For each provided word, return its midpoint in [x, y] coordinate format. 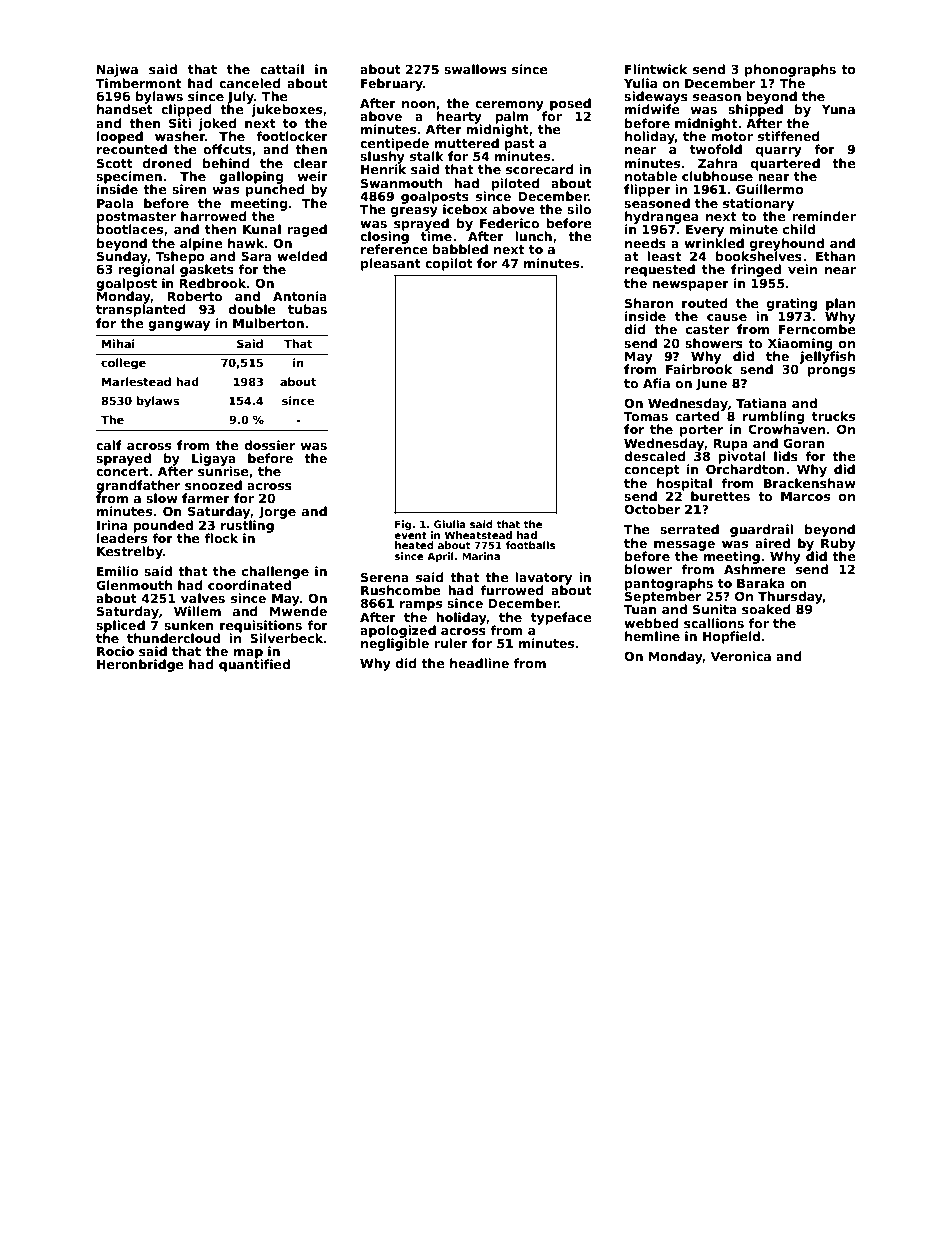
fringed [756, 270]
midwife [652, 109]
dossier [269, 445]
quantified [254, 665]
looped [120, 137]
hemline [652, 636]
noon [418, 104]
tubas [307, 309]
